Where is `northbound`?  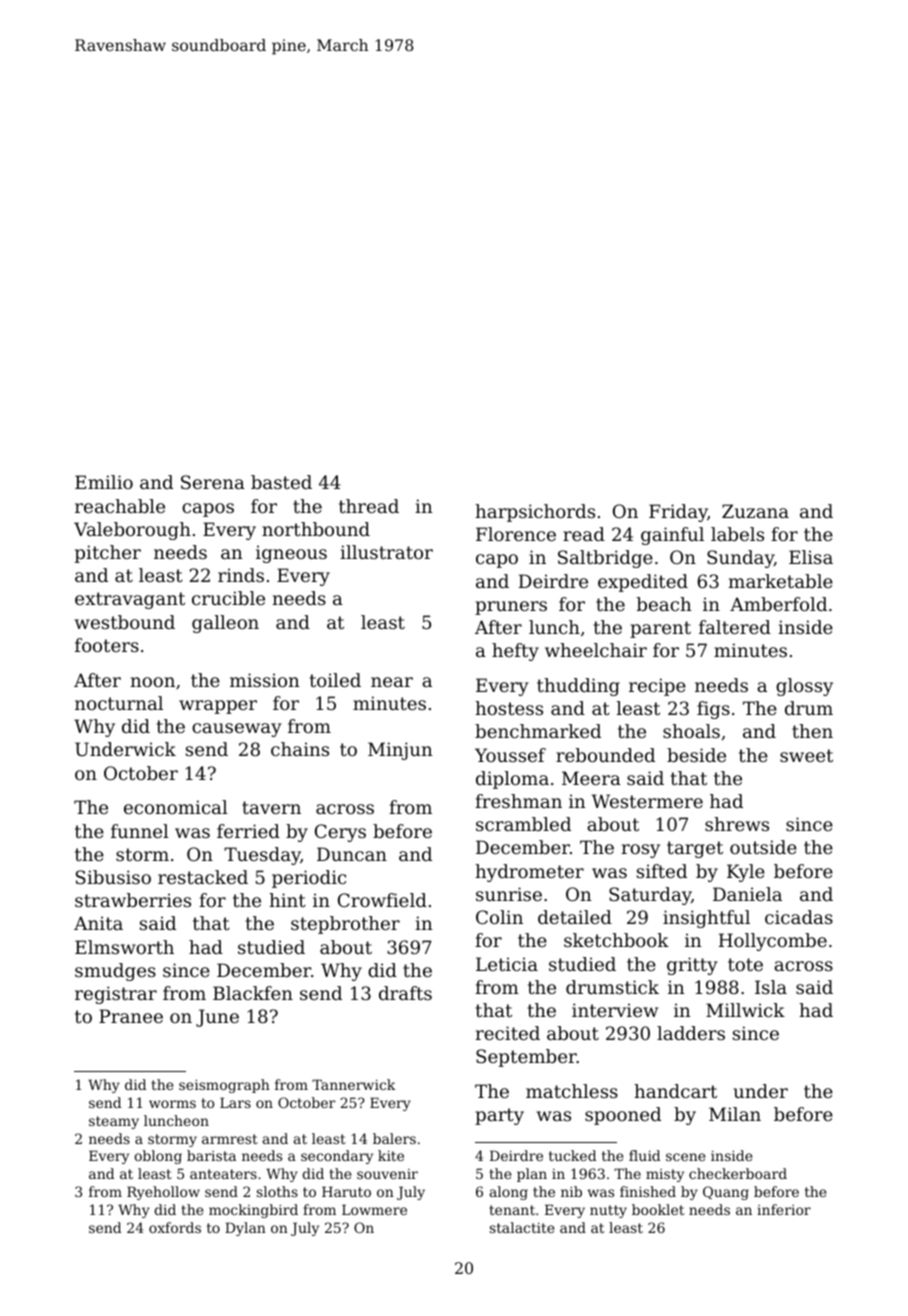 northbound is located at coordinates (316, 529).
